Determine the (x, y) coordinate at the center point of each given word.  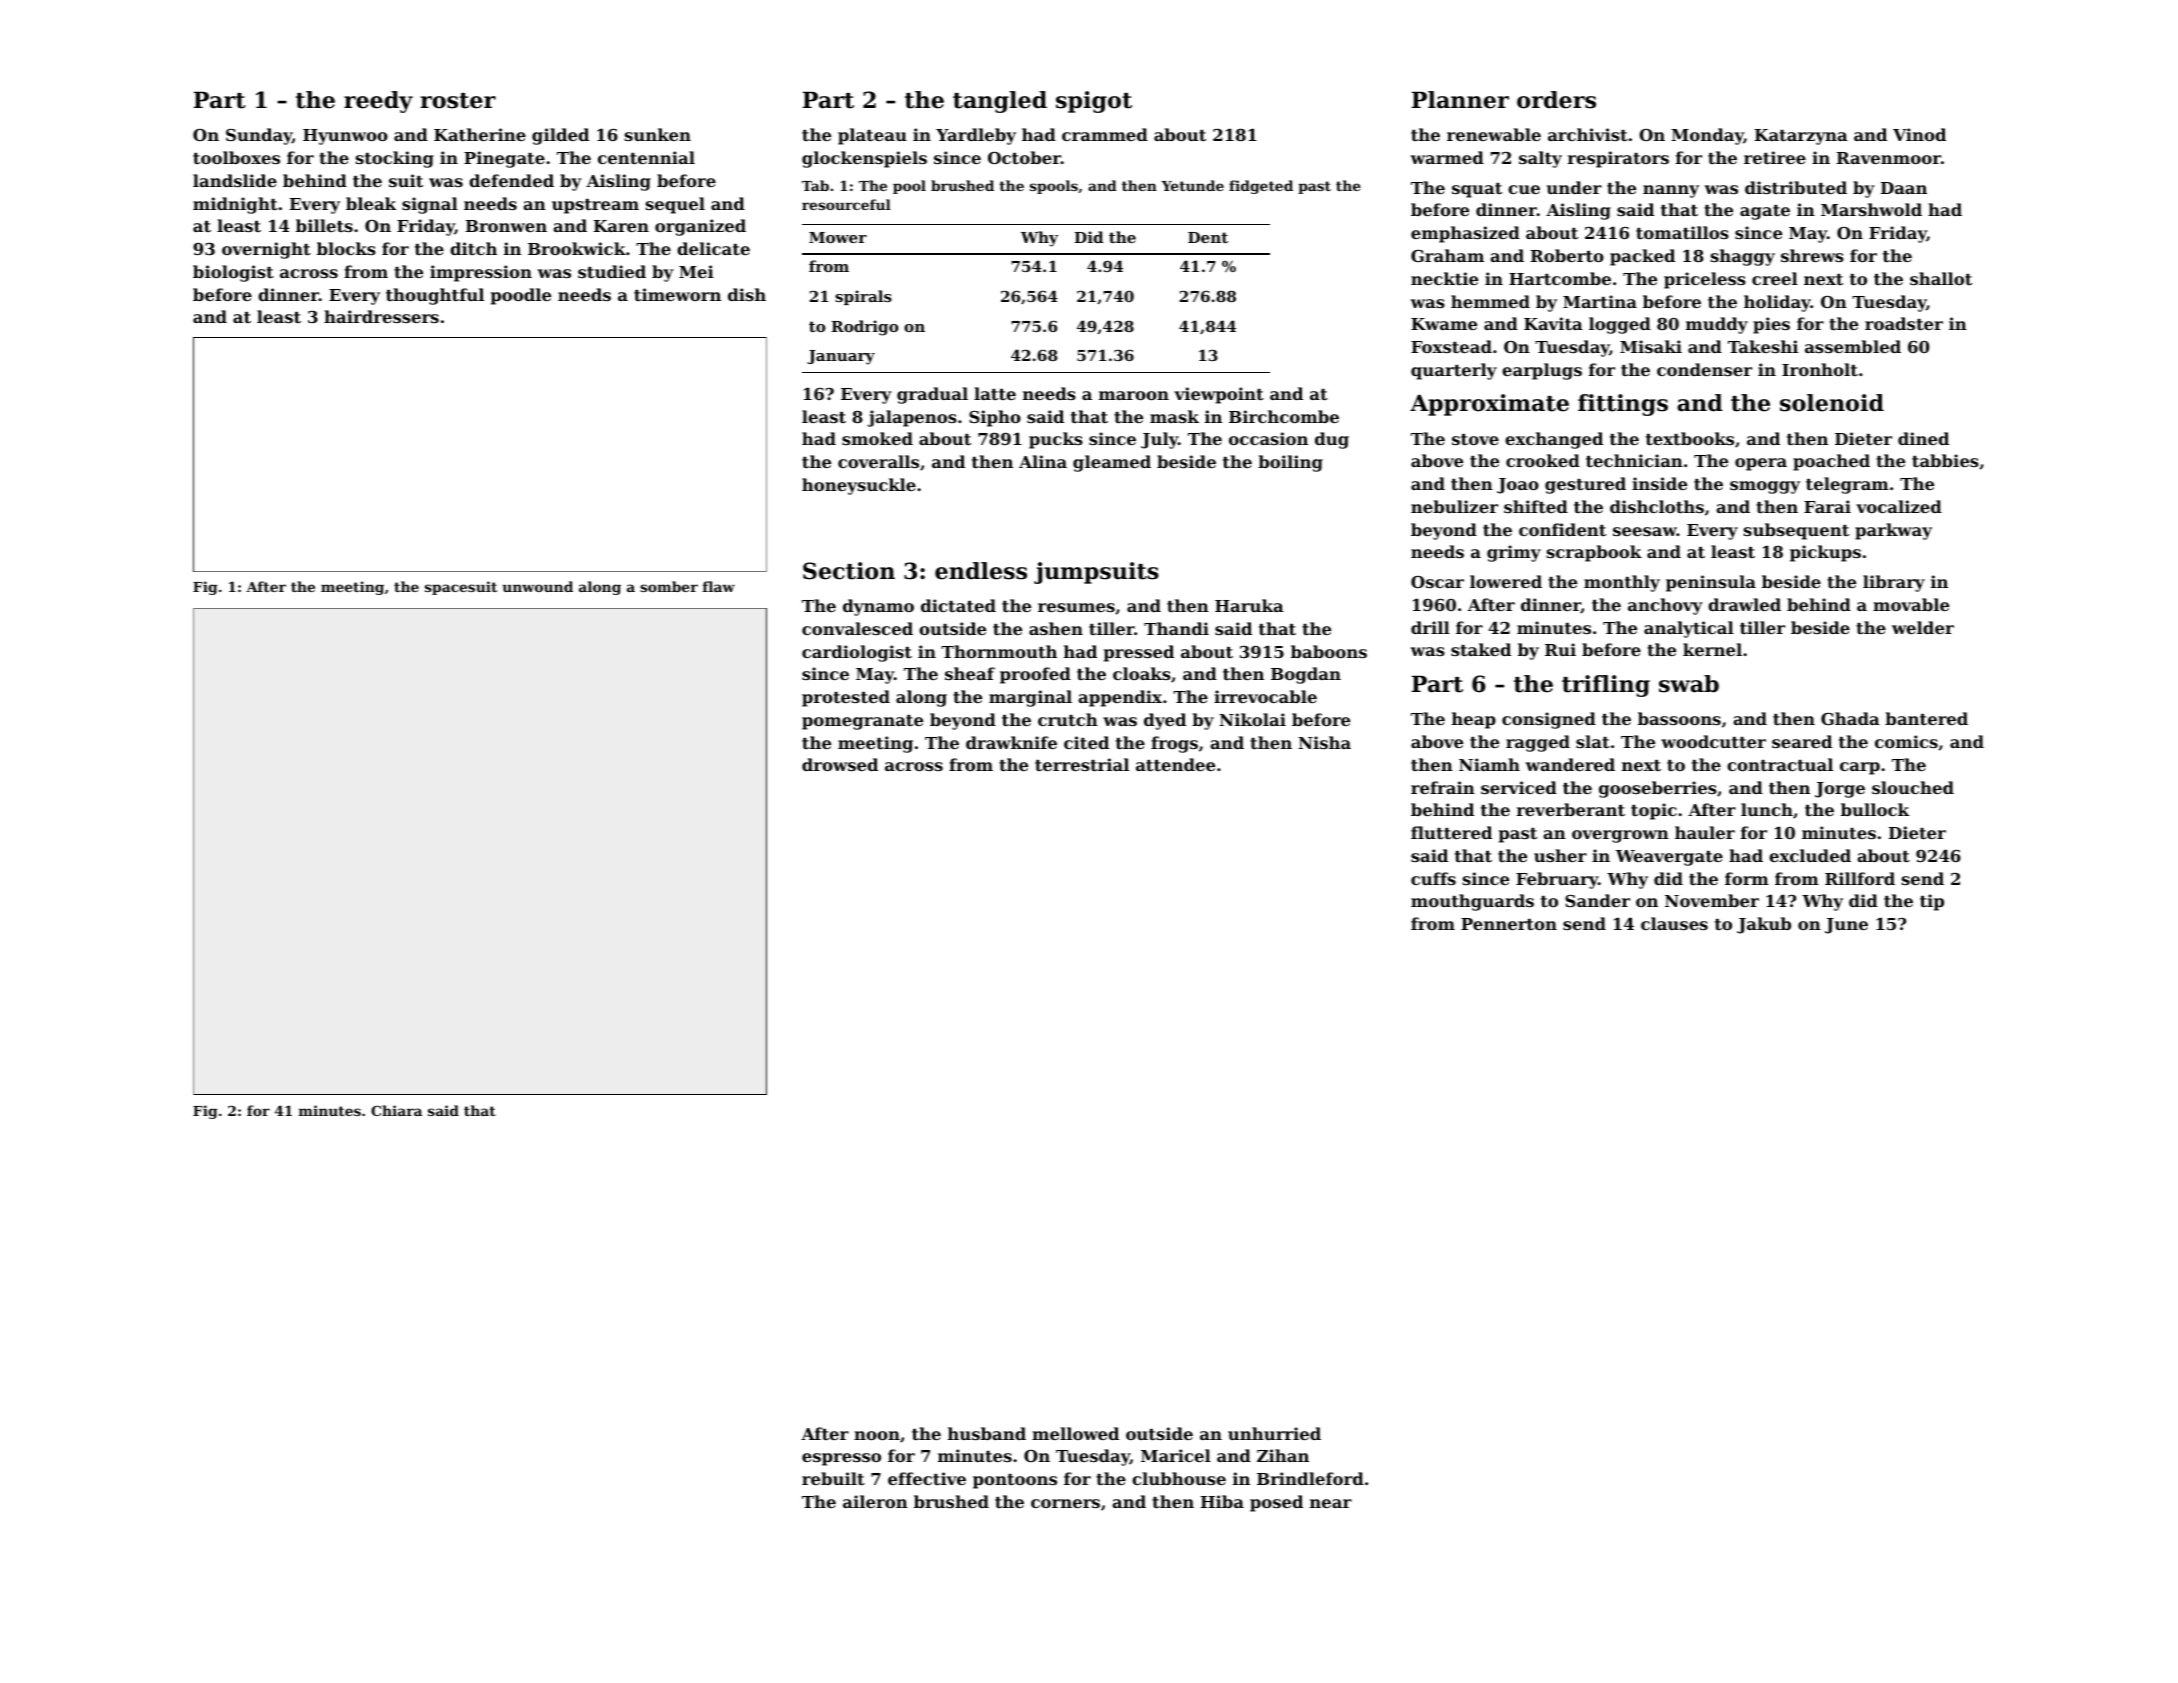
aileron (875, 1501)
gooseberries (1658, 789)
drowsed (840, 764)
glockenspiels (864, 159)
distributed (1796, 187)
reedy (378, 102)
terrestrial (1082, 764)
